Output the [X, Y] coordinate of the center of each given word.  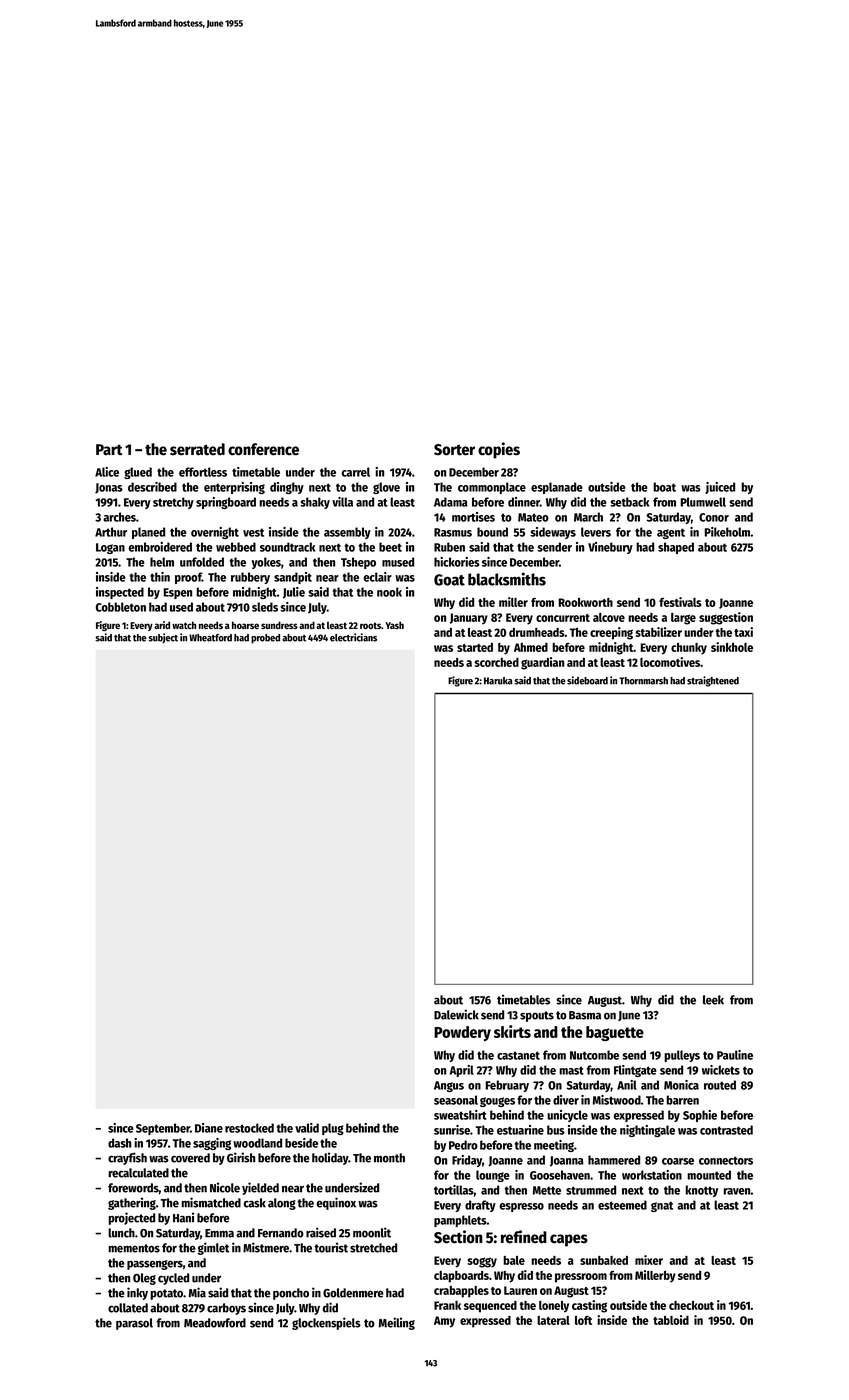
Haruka [498, 681]
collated [128, 1308]
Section [458, 1237]
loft [583, 1320]
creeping [611, 633]
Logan [110, 548]
